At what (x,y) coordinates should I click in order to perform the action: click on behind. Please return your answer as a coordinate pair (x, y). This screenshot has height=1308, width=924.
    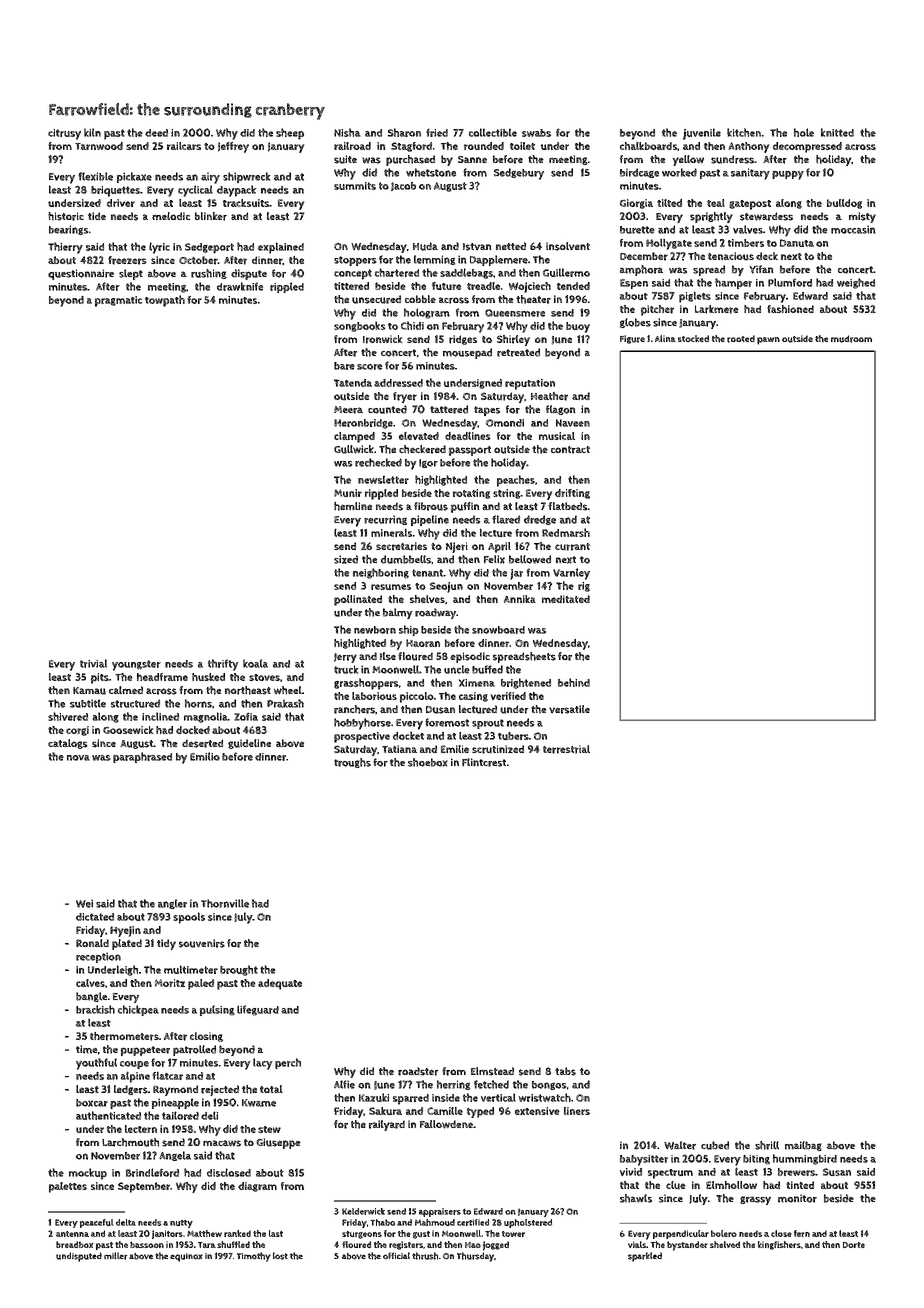
    Looking at the image, I should click on (574, 682).
